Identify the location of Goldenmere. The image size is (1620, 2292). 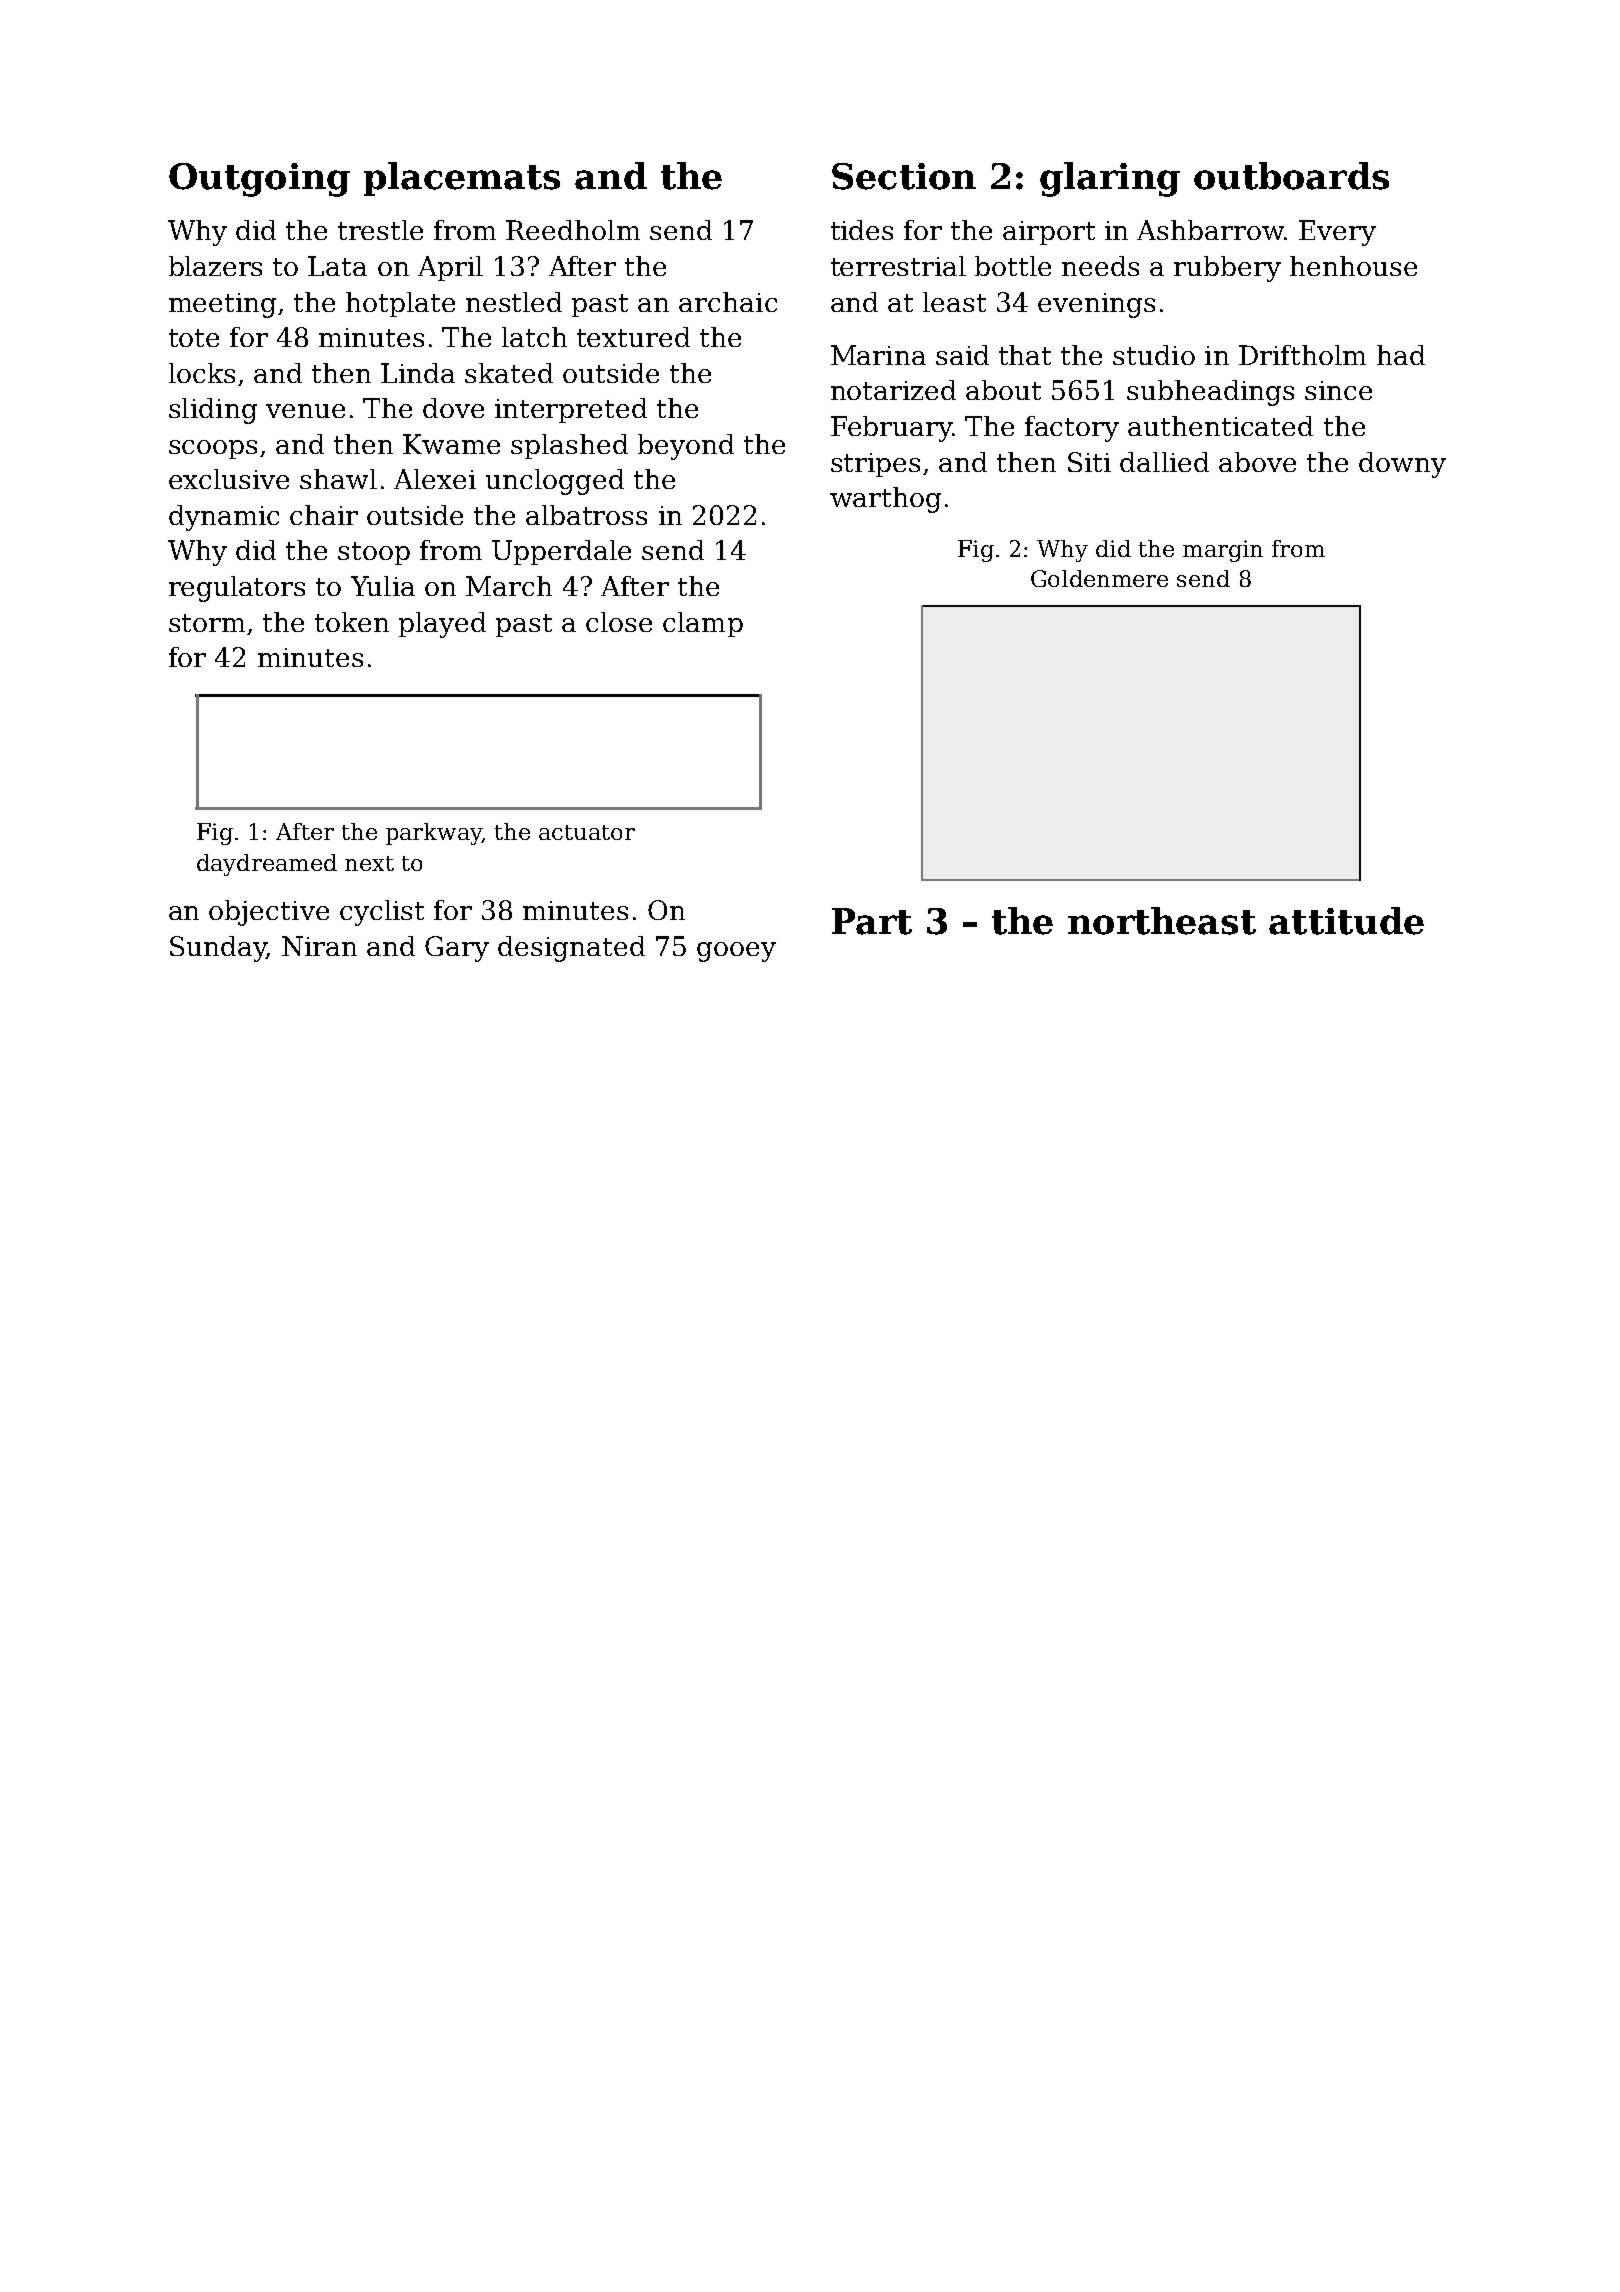
(1099, 578).
